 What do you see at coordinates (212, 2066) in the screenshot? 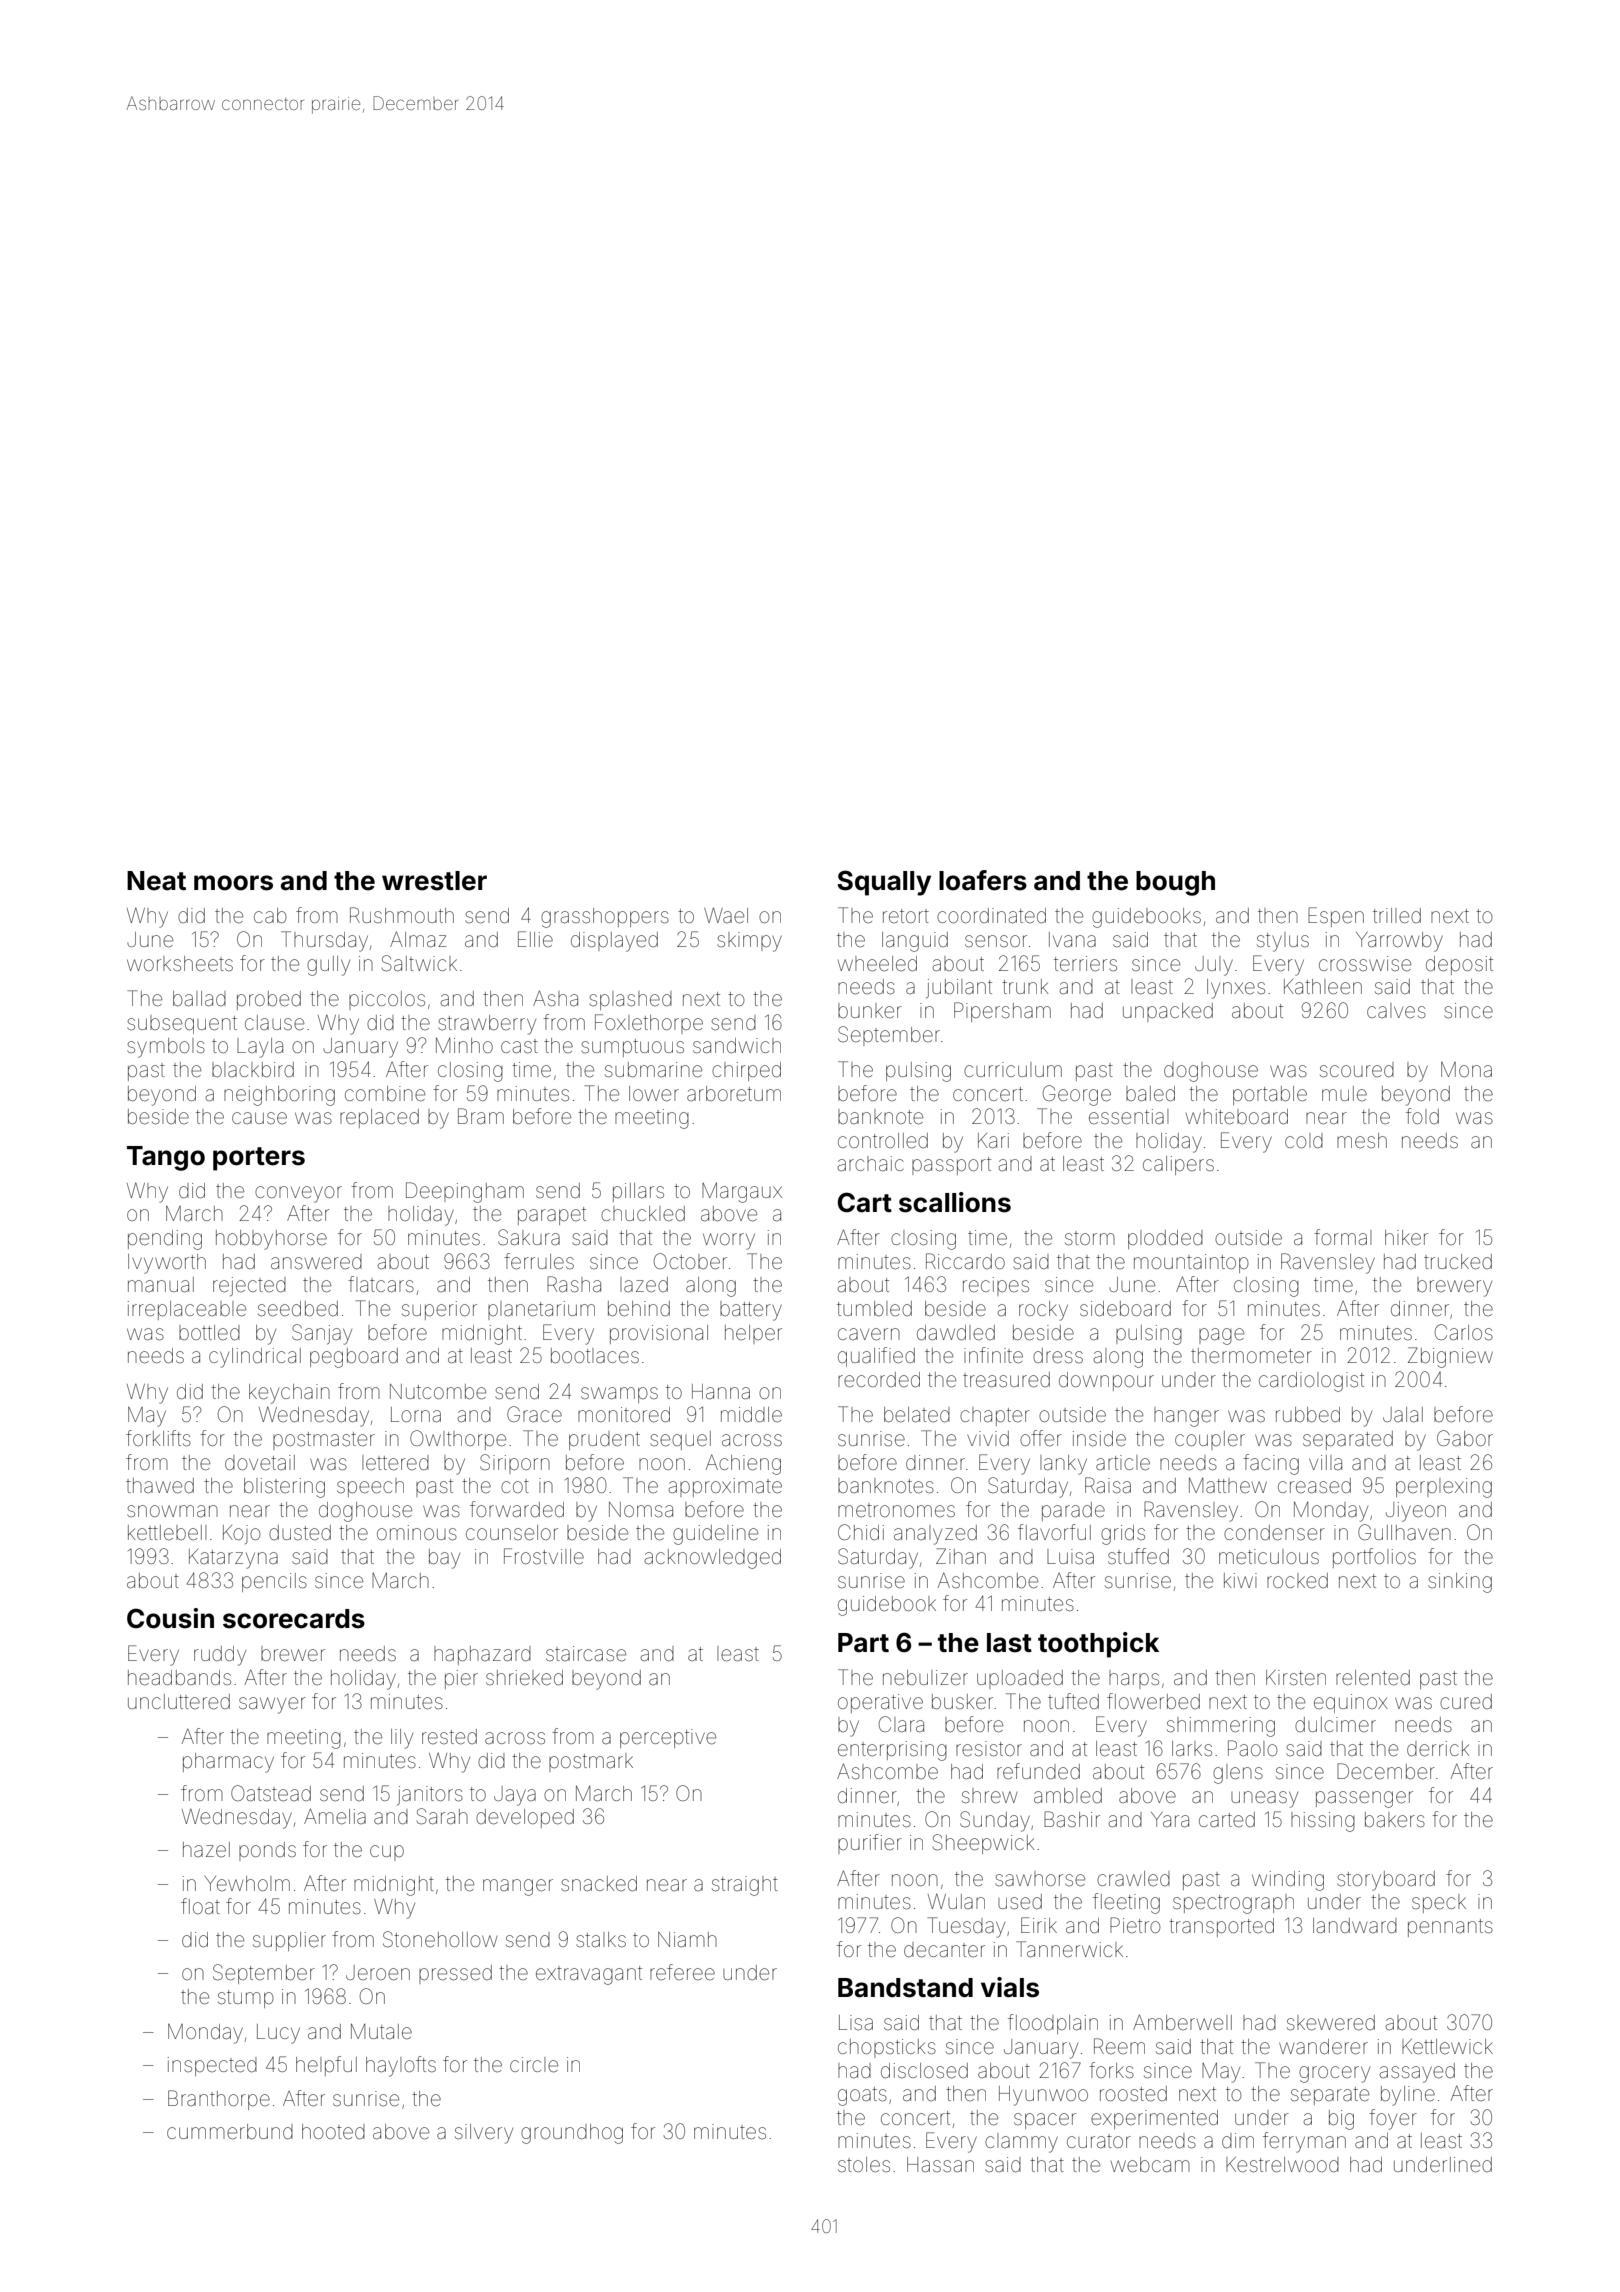
I see `inspected` at bounding box center [212, 2066].
